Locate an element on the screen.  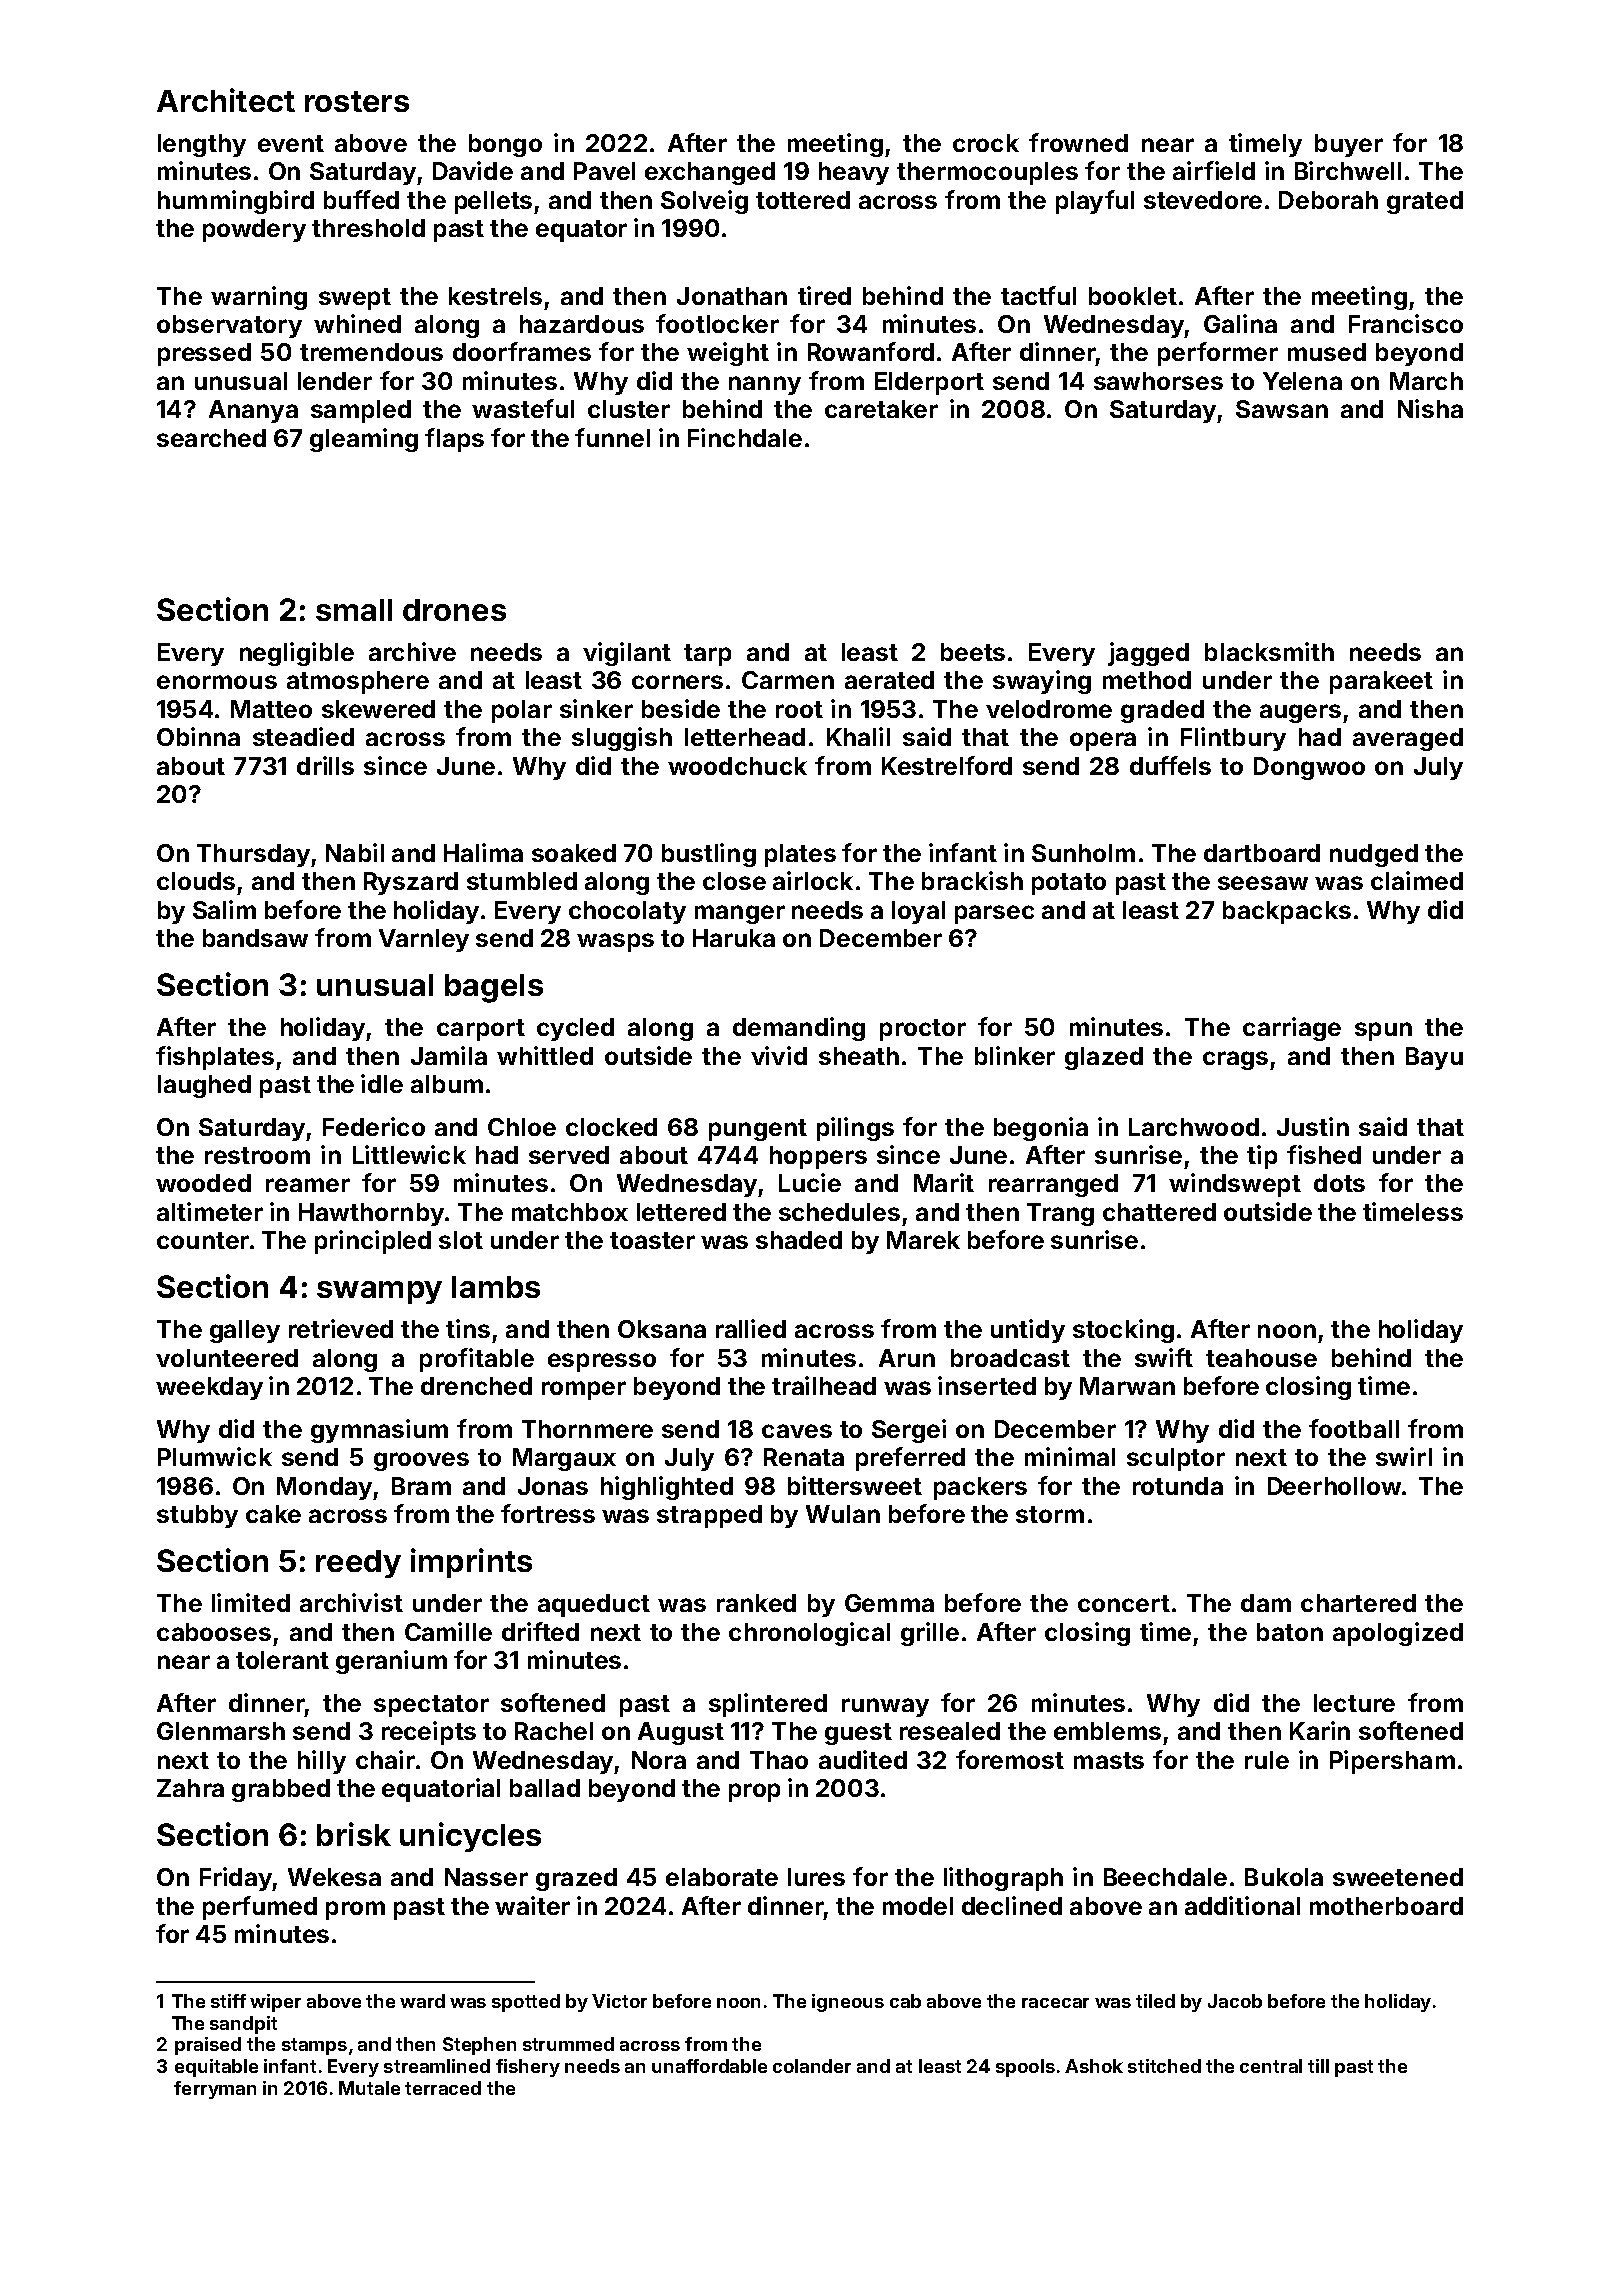
Ryszard is located at coordinates (411, 883).
